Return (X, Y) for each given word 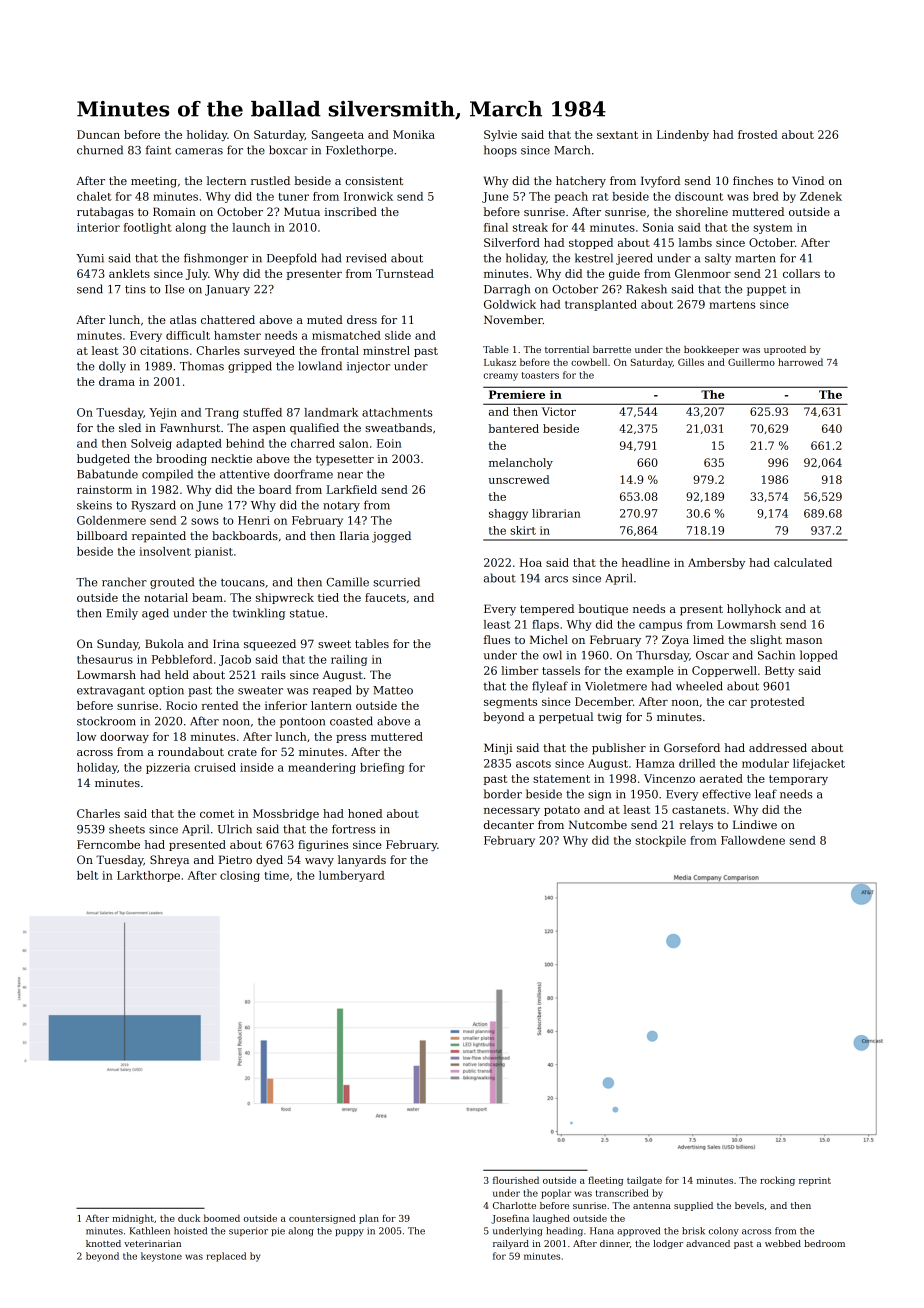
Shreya (169, 861)
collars (801, 273)
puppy (349, 1232)
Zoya (675, 641)
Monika (414, 134)
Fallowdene (753, 840)
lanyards (362, 861)
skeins (94, 505)
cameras (199, 151)
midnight (133, 1219)
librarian (556, 513)
